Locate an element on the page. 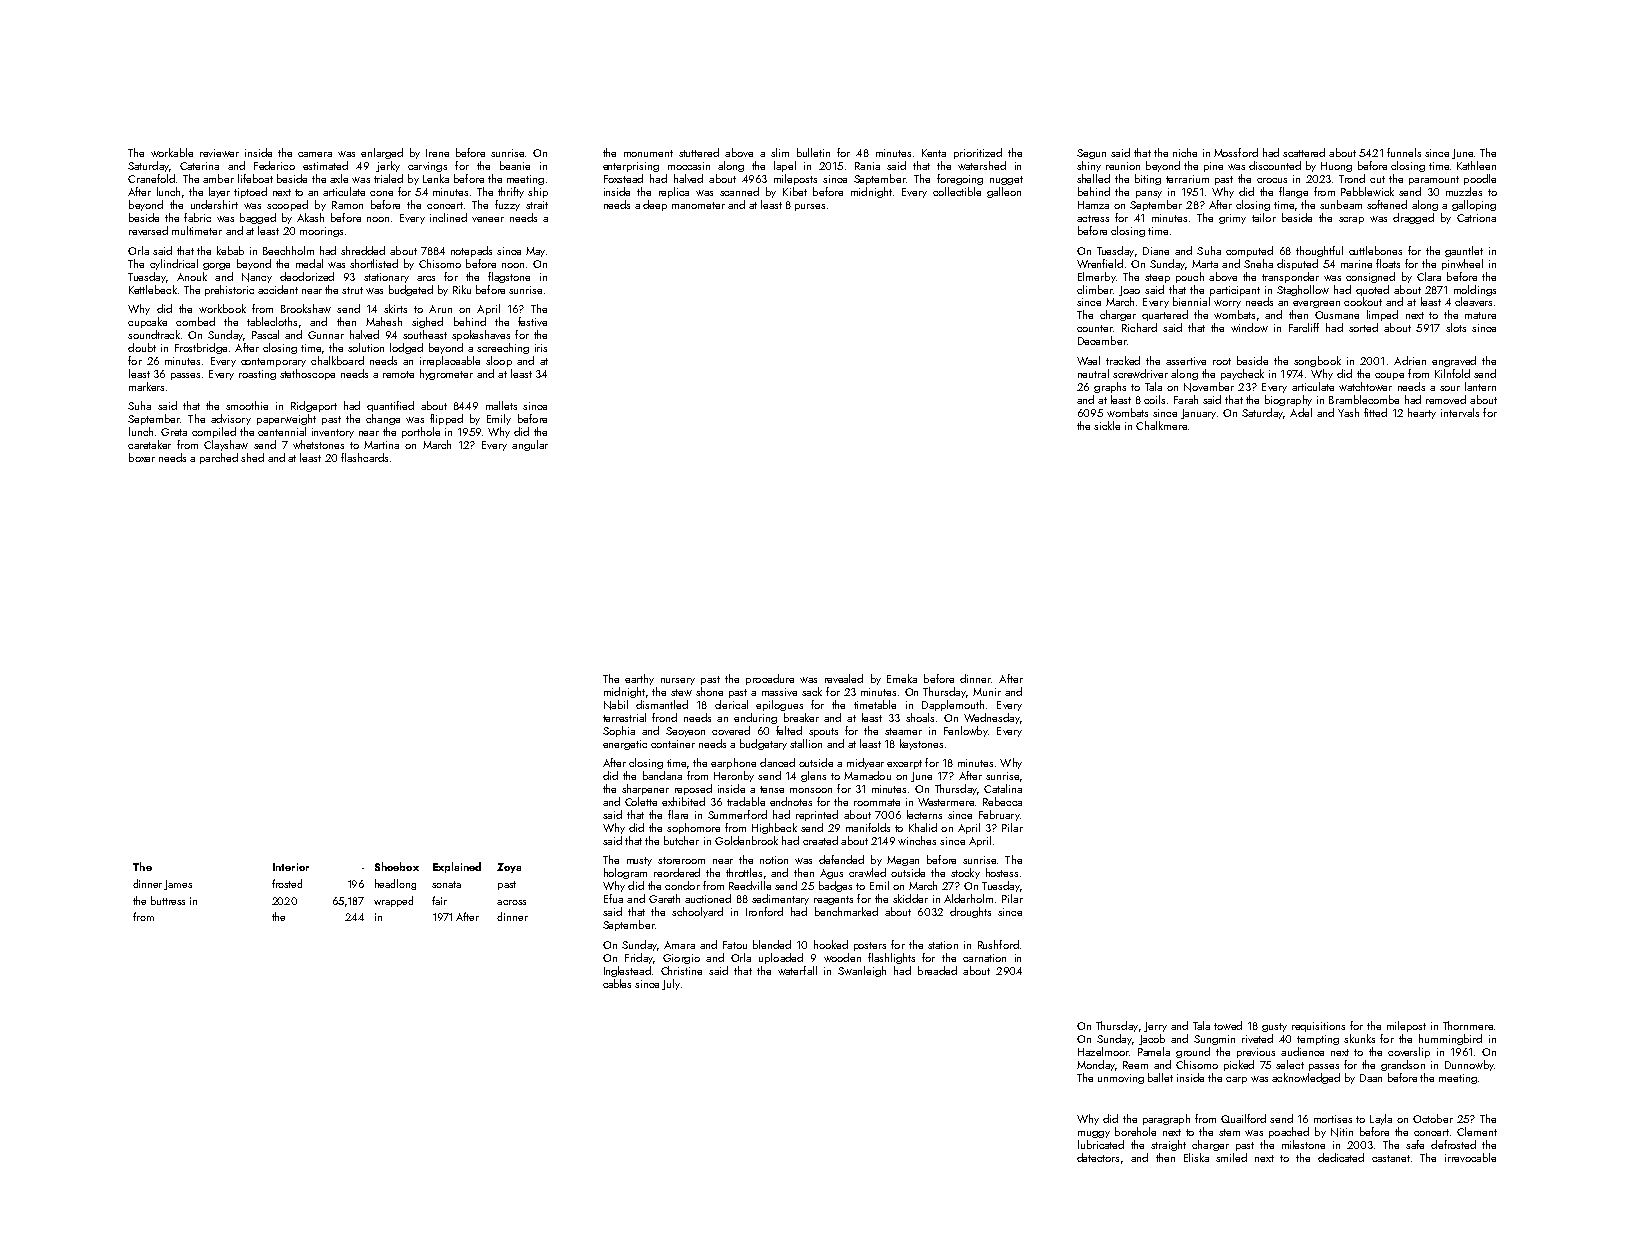  slim is located at coordinates (780, 152).
